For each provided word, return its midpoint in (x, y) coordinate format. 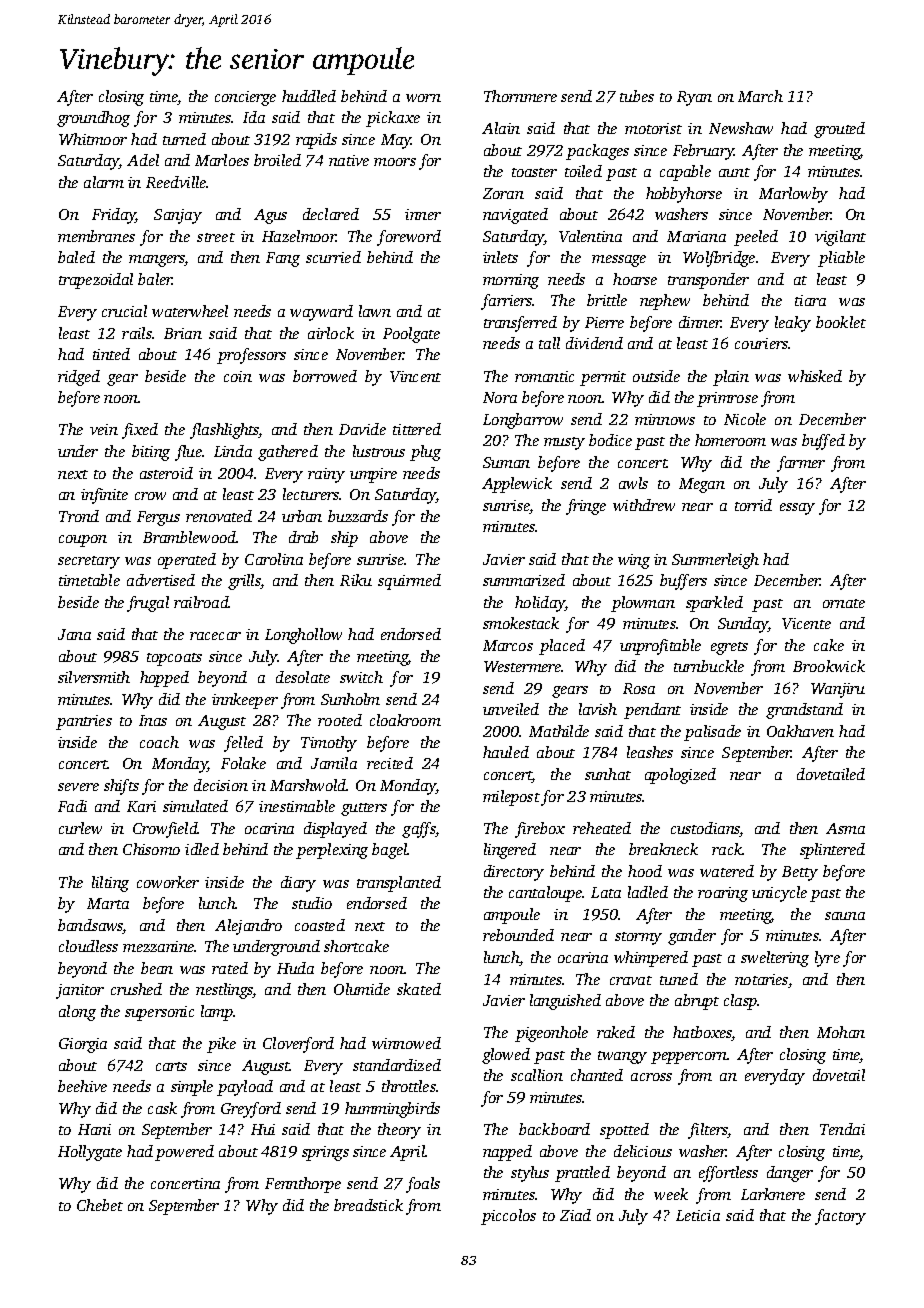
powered (184, 1153)
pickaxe (393, 119)
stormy (638, 938)
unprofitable (660, 647)
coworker (168, 882)
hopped (164, 679)
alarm (104, 182)
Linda (233, 451)
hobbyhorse (684, 195)
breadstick (368, 1205)
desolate (303, 677)
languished (565, 1002)
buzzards (358, 516)
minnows (665, 419)
